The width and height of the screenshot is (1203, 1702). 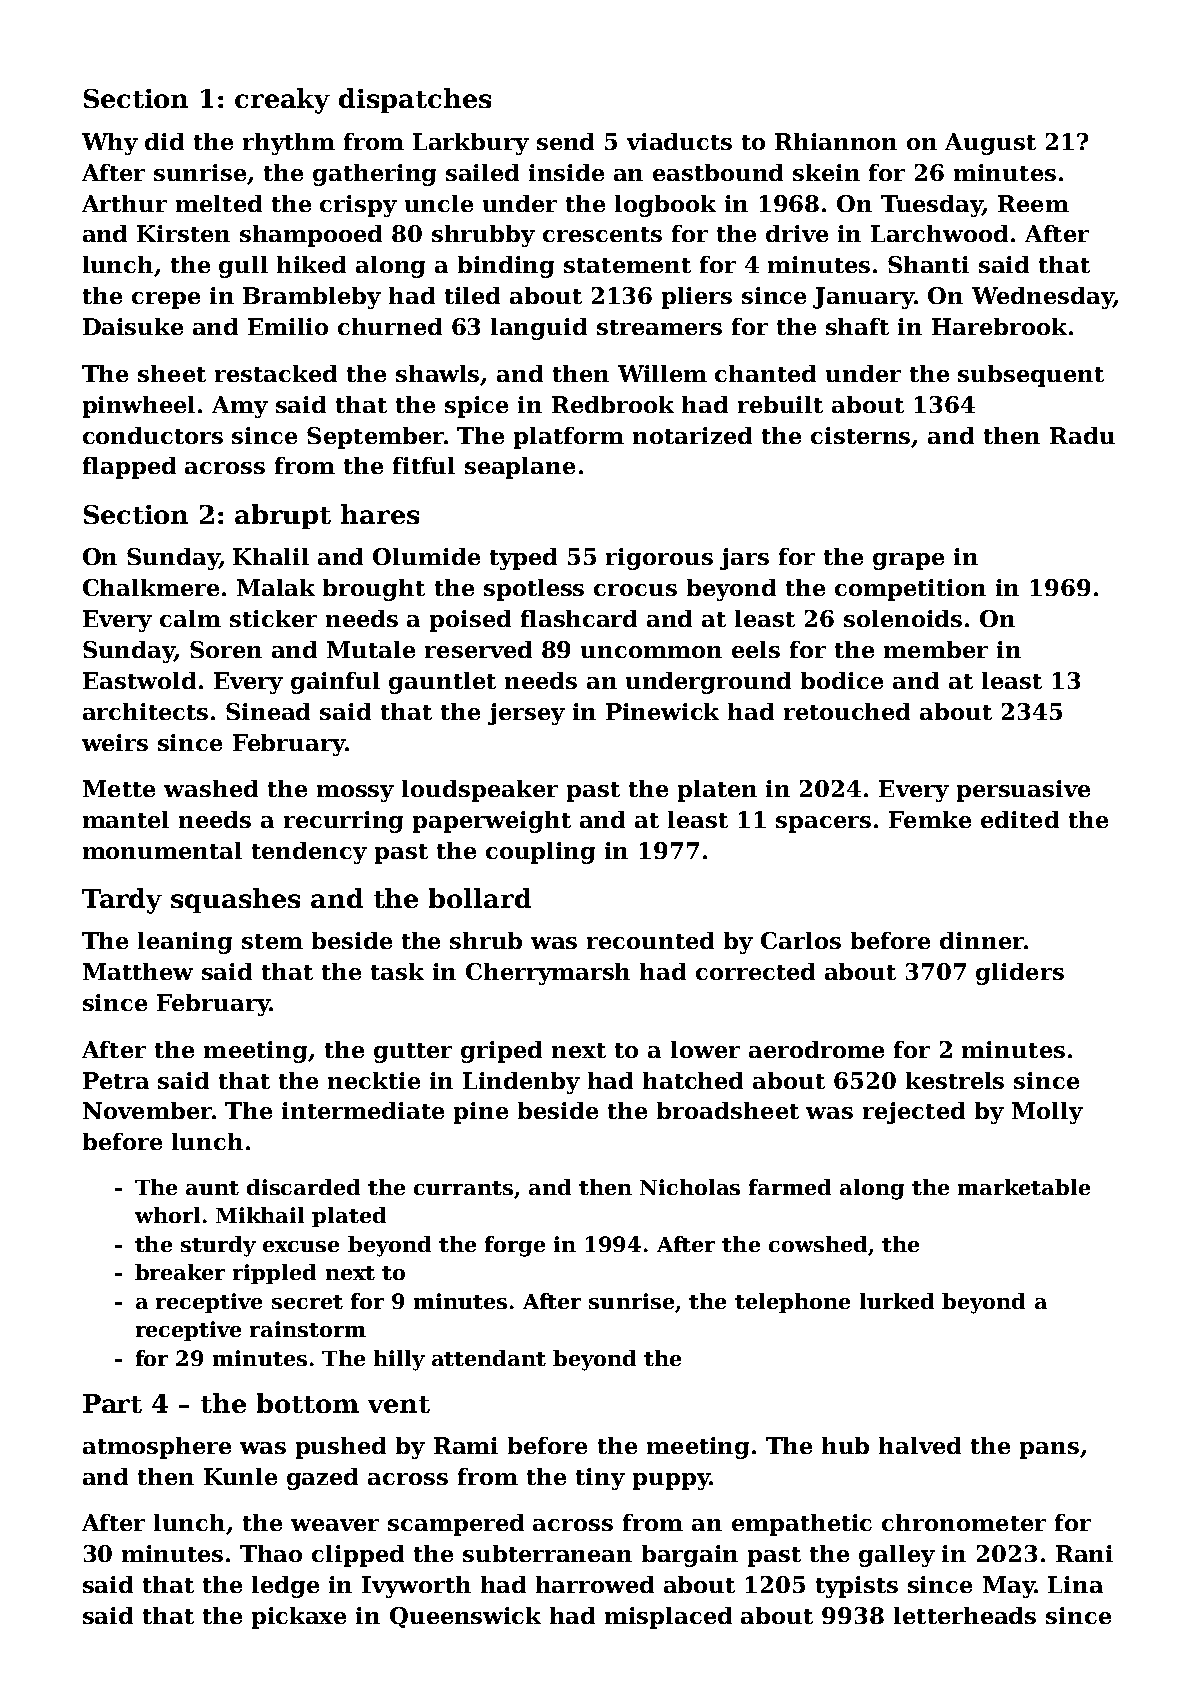 I want to click on chanted, so click(x=765, y=373).
